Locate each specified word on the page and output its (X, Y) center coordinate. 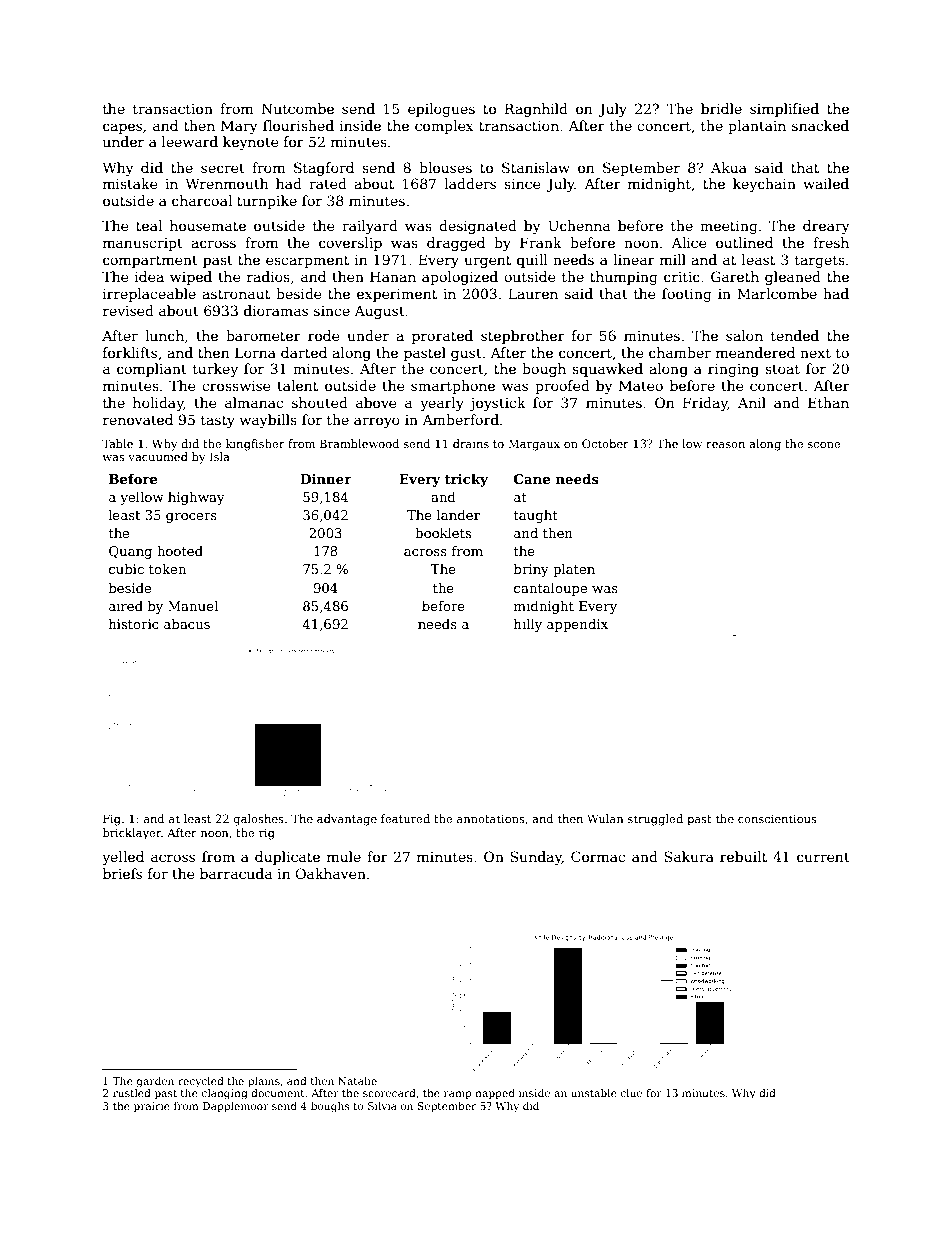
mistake (130, 183)
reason (725, 445)
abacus (187, 624)
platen (574, 570)
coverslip (350, 244)
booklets (443, 533)
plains (264, 1082)
